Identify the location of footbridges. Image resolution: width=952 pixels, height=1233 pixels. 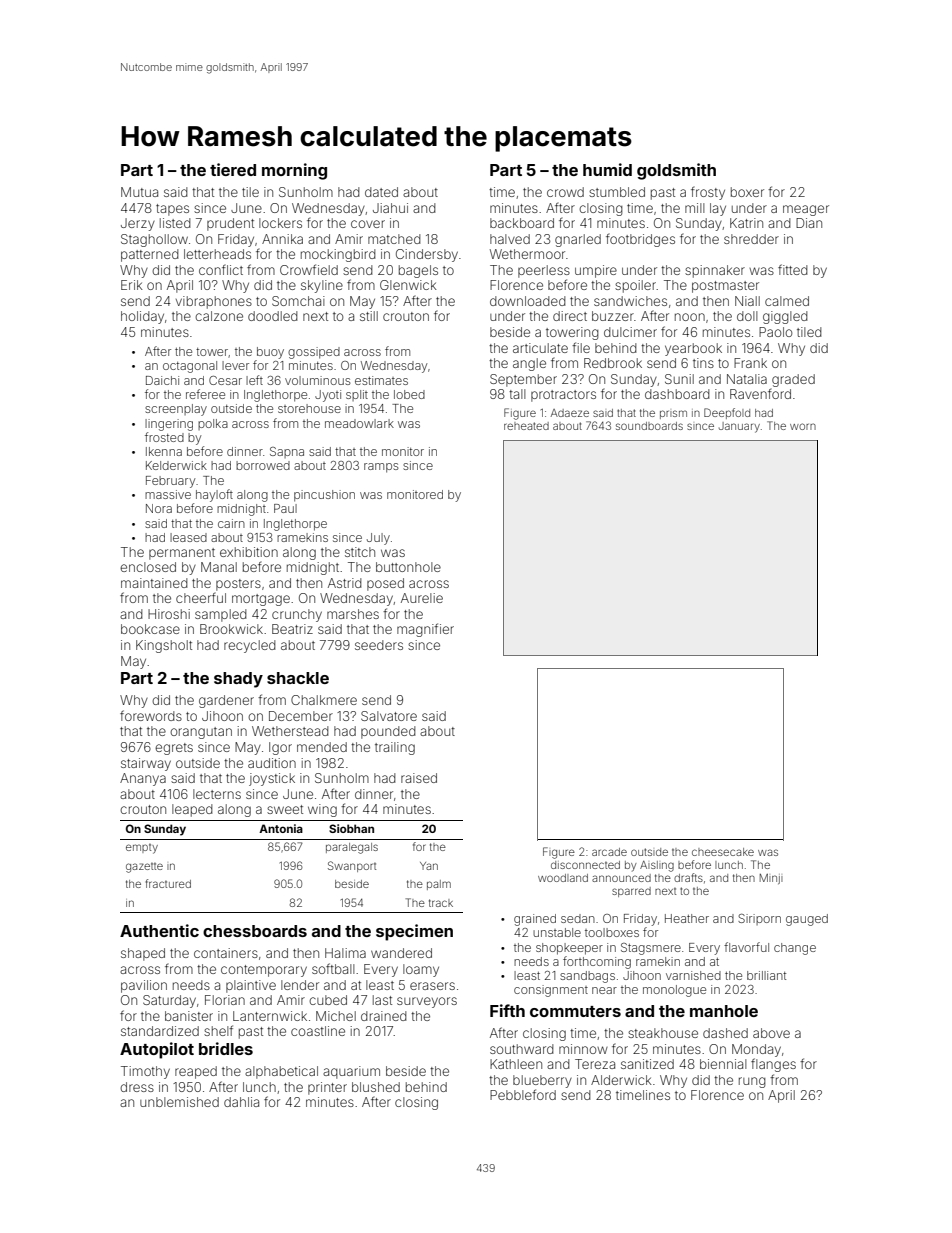
(640, 240).
